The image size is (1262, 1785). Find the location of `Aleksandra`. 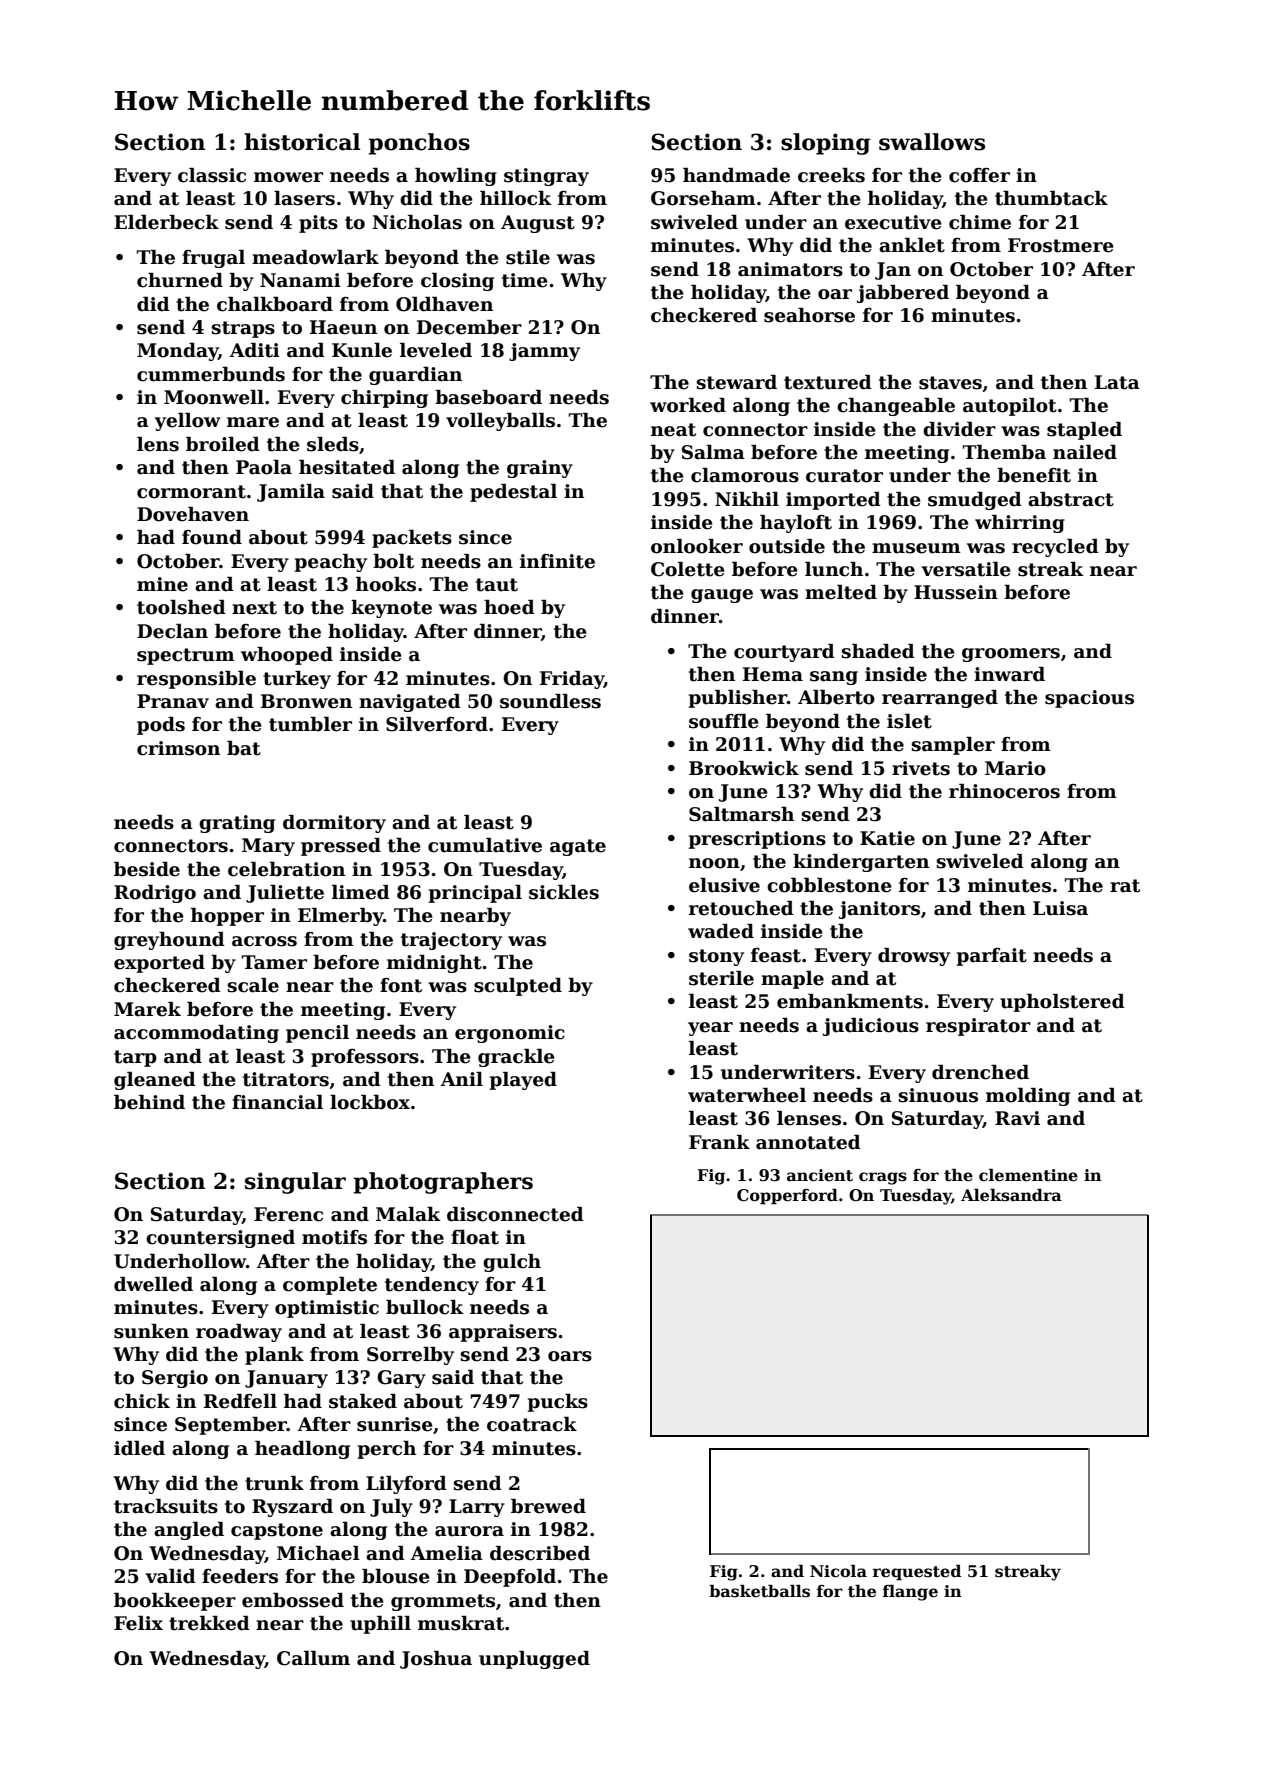

Aleksandra is located at coordinates (1011, 1195).
